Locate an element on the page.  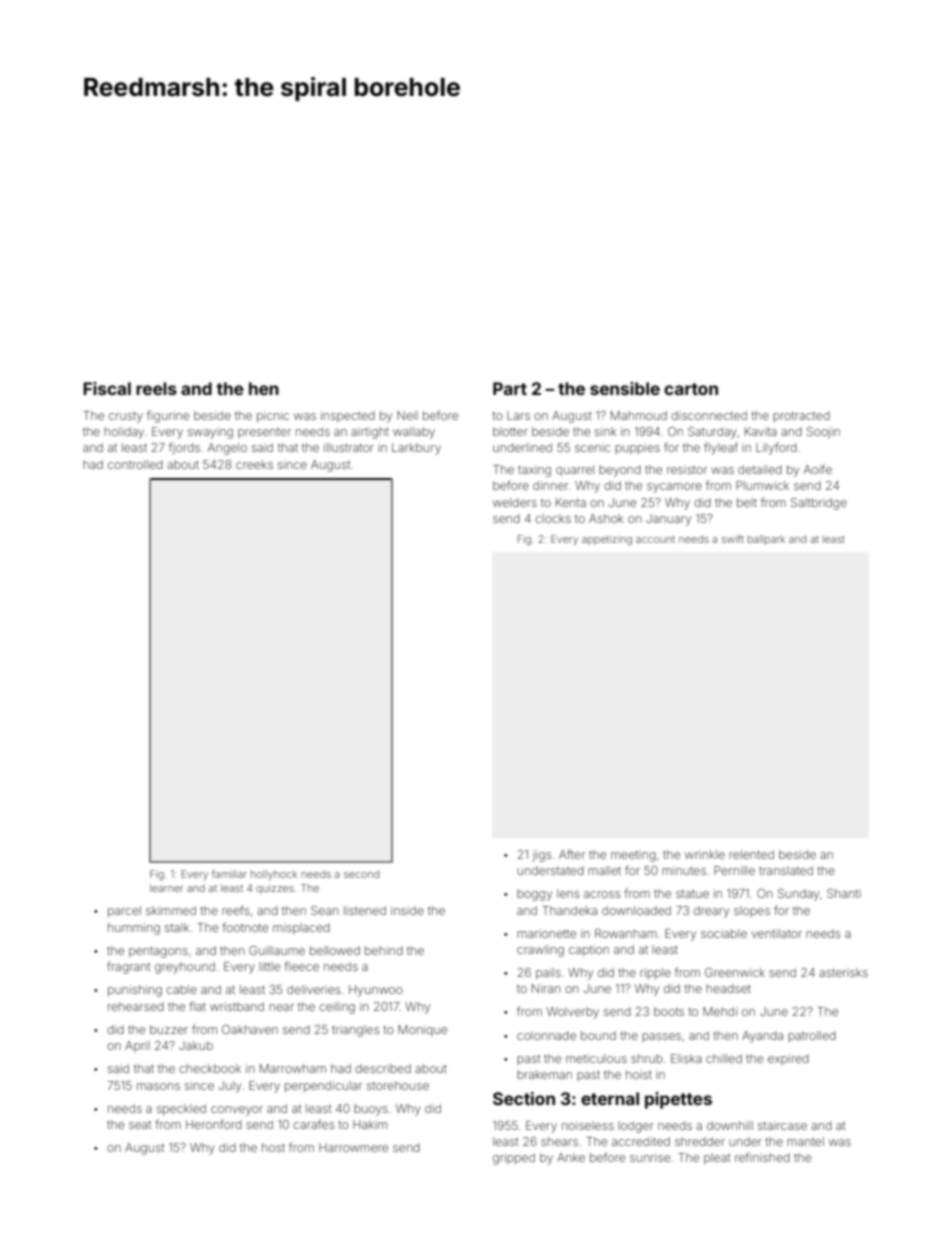
relented is located at coordinates (751, 854).
